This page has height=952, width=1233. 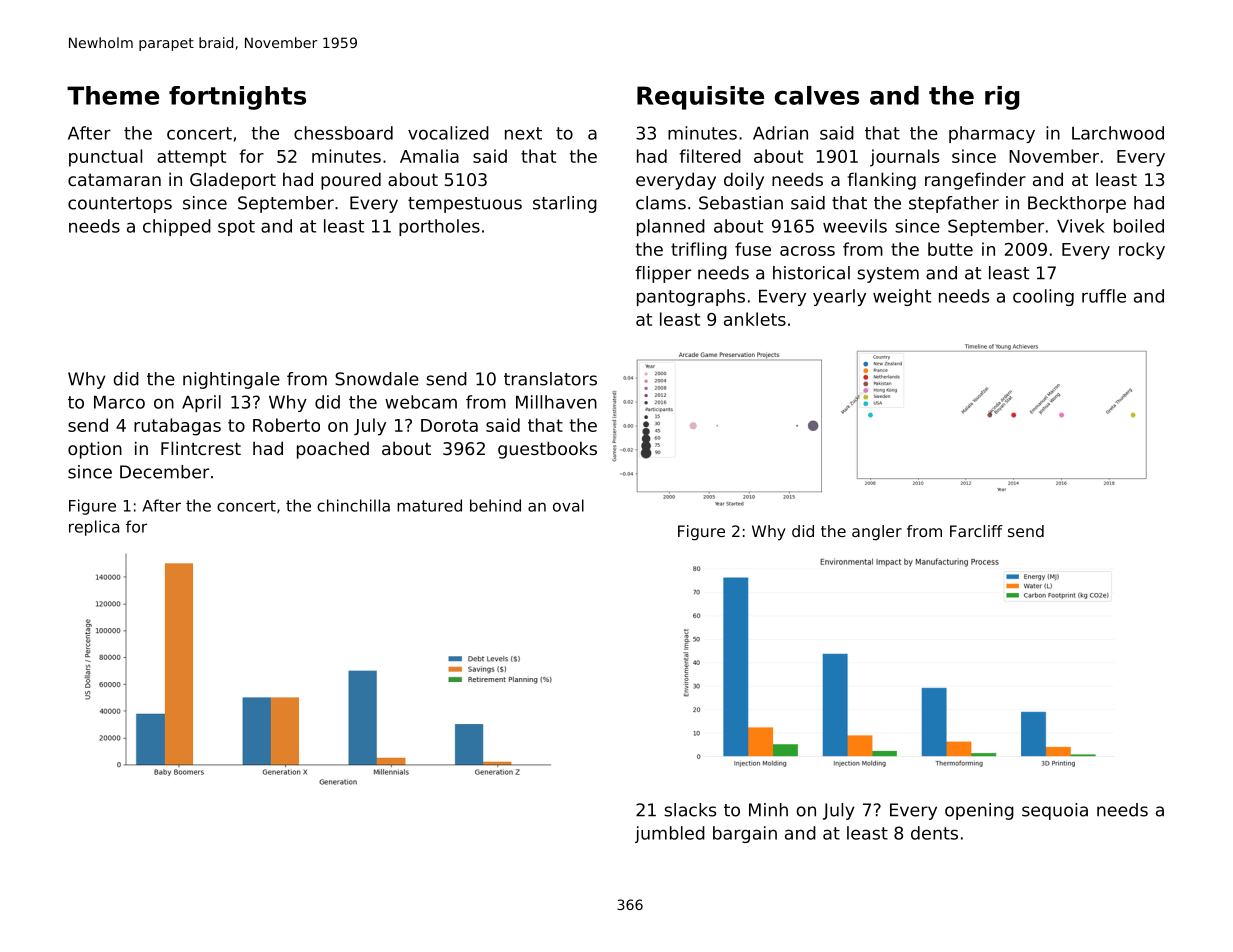 I want to click on Adrian, so click(x=780, y=133).
